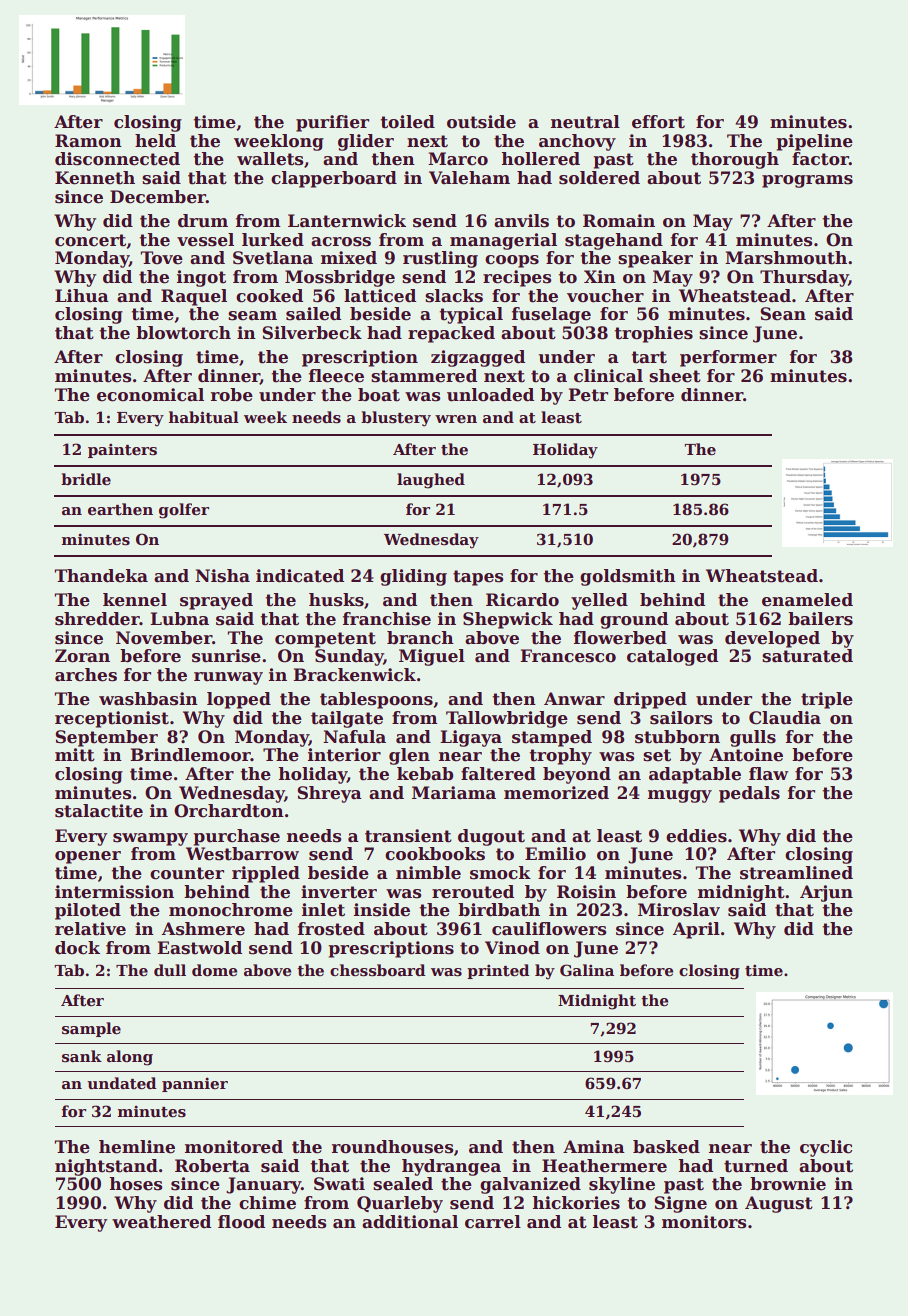  I want to click on vessel, so click(205, 240).
